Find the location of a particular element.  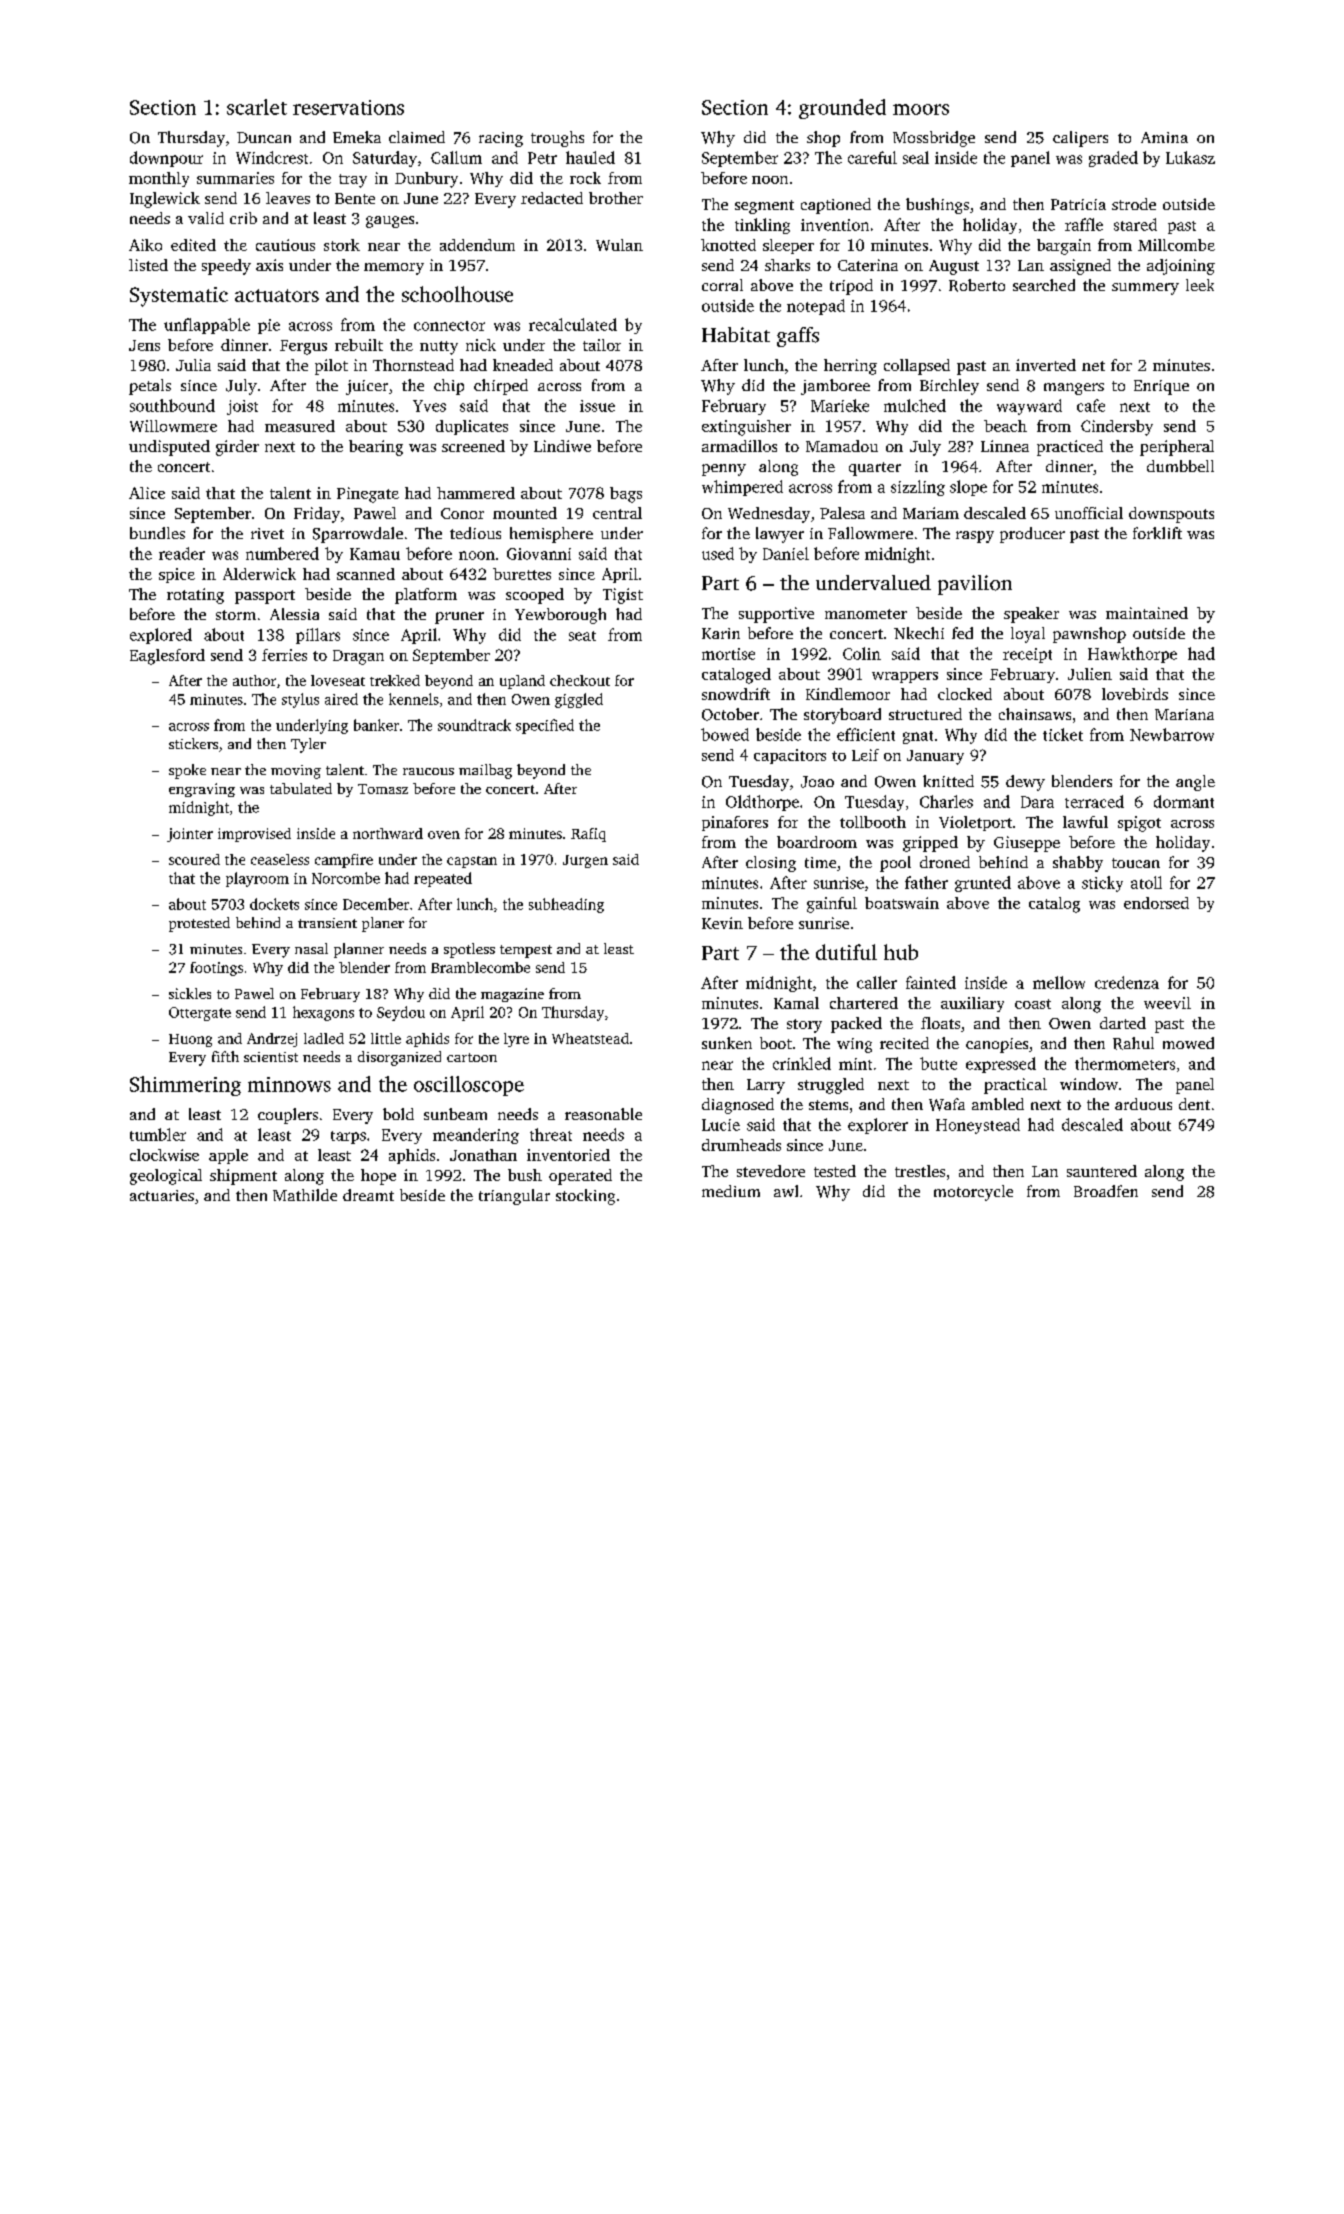

scanned is located at coordinates (366, 574).
